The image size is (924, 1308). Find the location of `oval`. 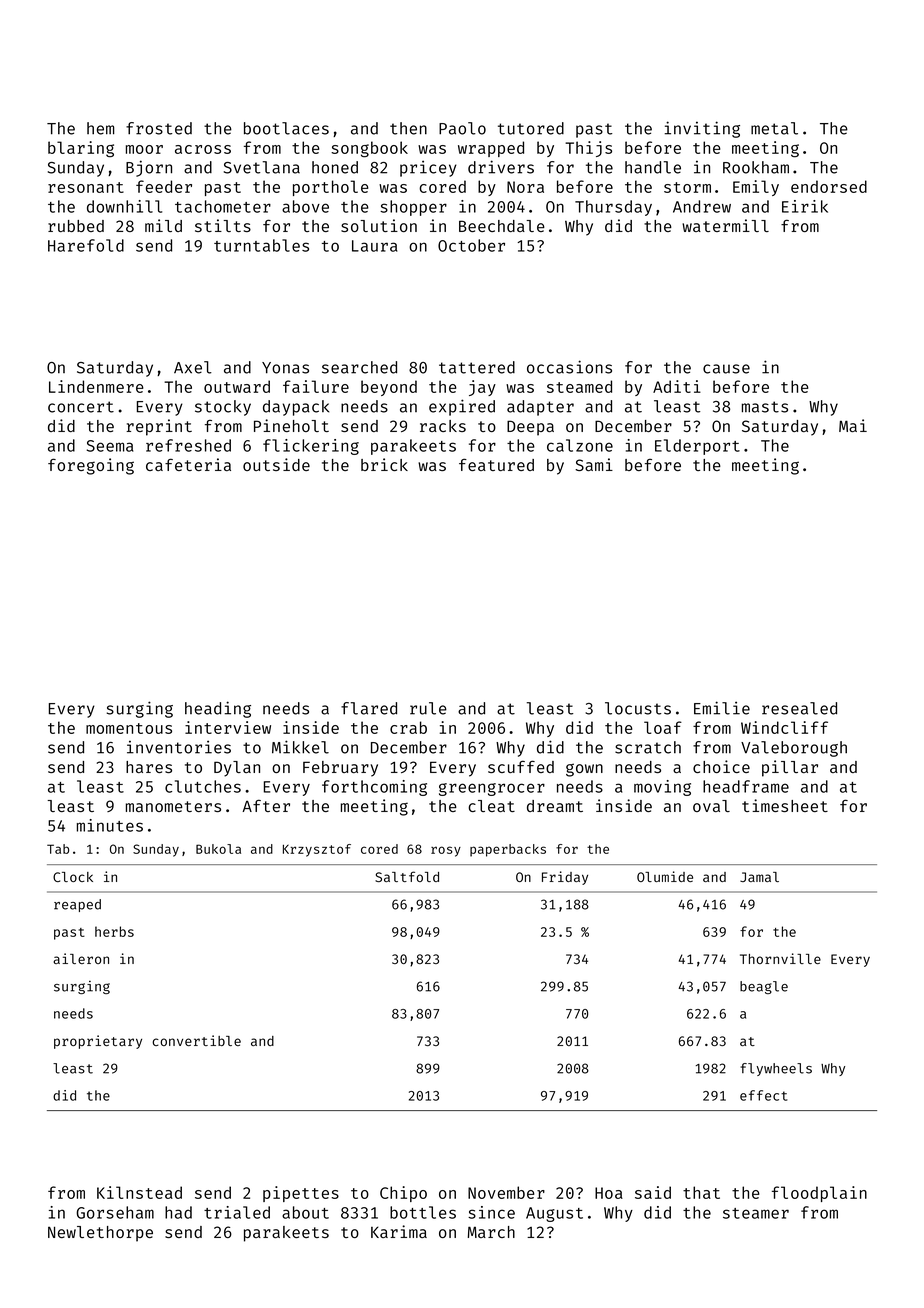

oval is located at coordinates (711, 806).
